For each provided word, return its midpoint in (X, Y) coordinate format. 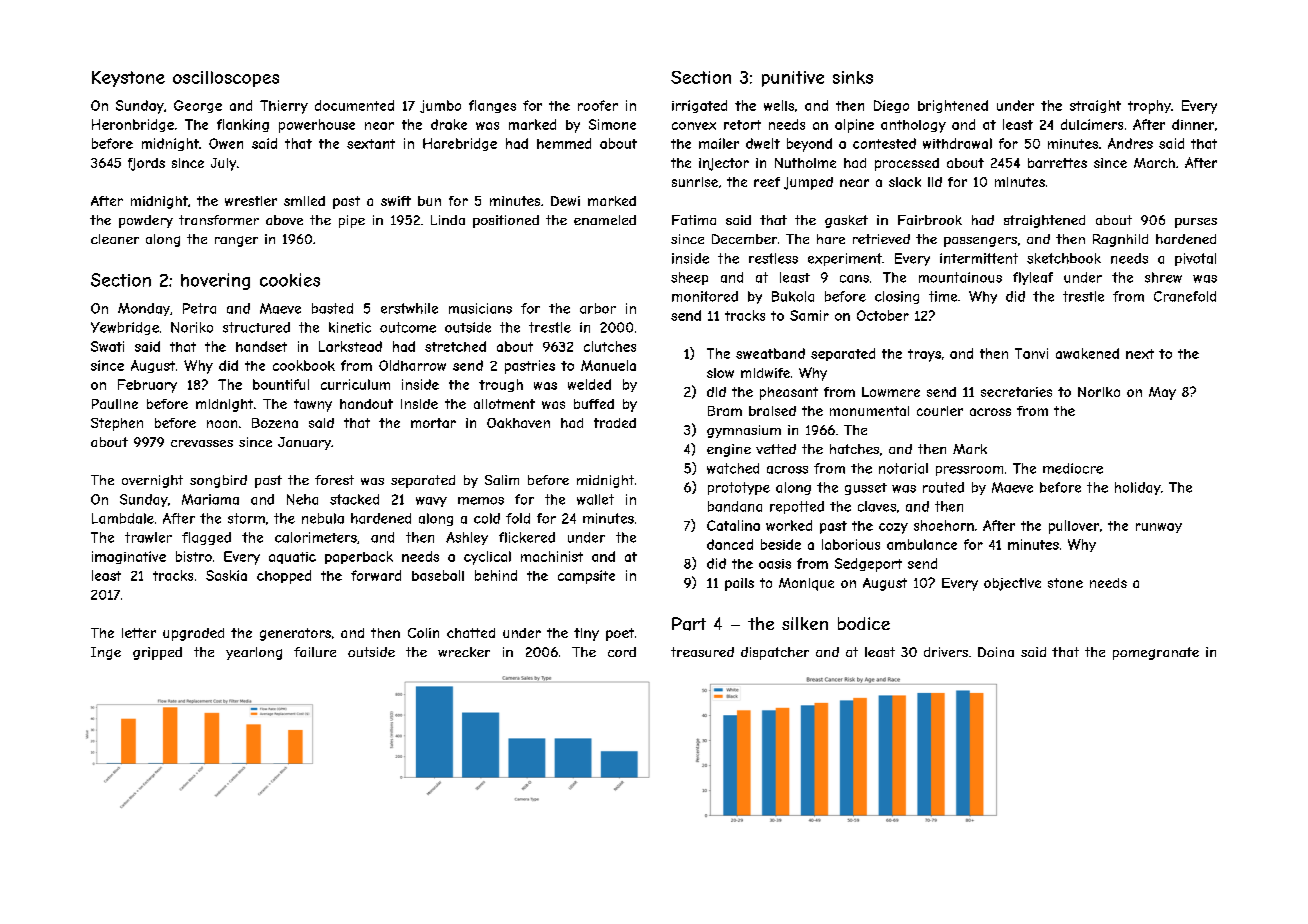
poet (620, 634)
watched (733, 468)
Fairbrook (930, 220)
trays (924, 355)
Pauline (115, 404)
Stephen (117, 424)
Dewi (565, 201)
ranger (236, 241)
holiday (1138, 488)
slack (905, 182)
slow (720, 373)
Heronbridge (133, 125)
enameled (605, 220)
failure (315, 652)
